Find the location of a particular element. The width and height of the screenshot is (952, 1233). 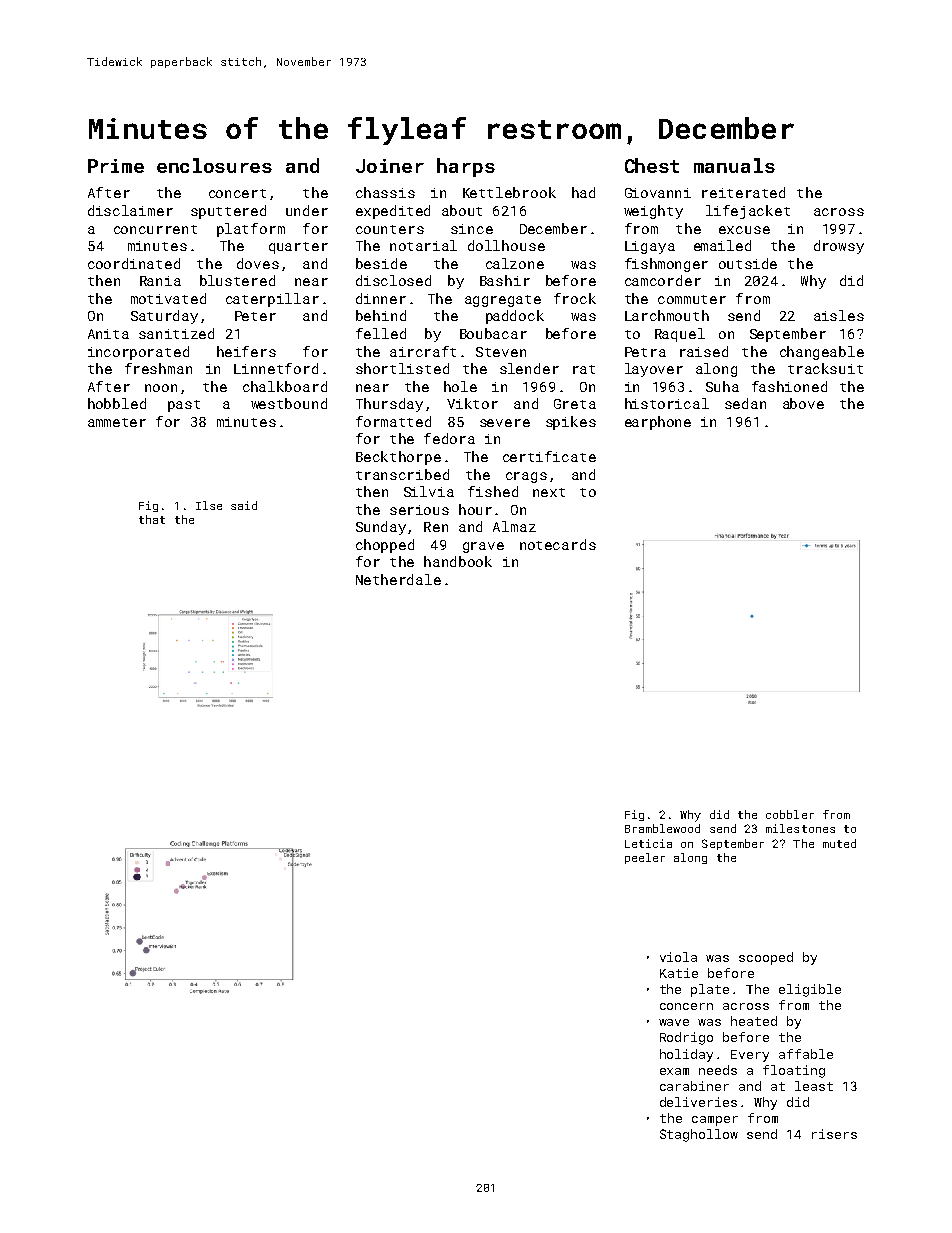

enclosures is located at coordinates (214, 165).
